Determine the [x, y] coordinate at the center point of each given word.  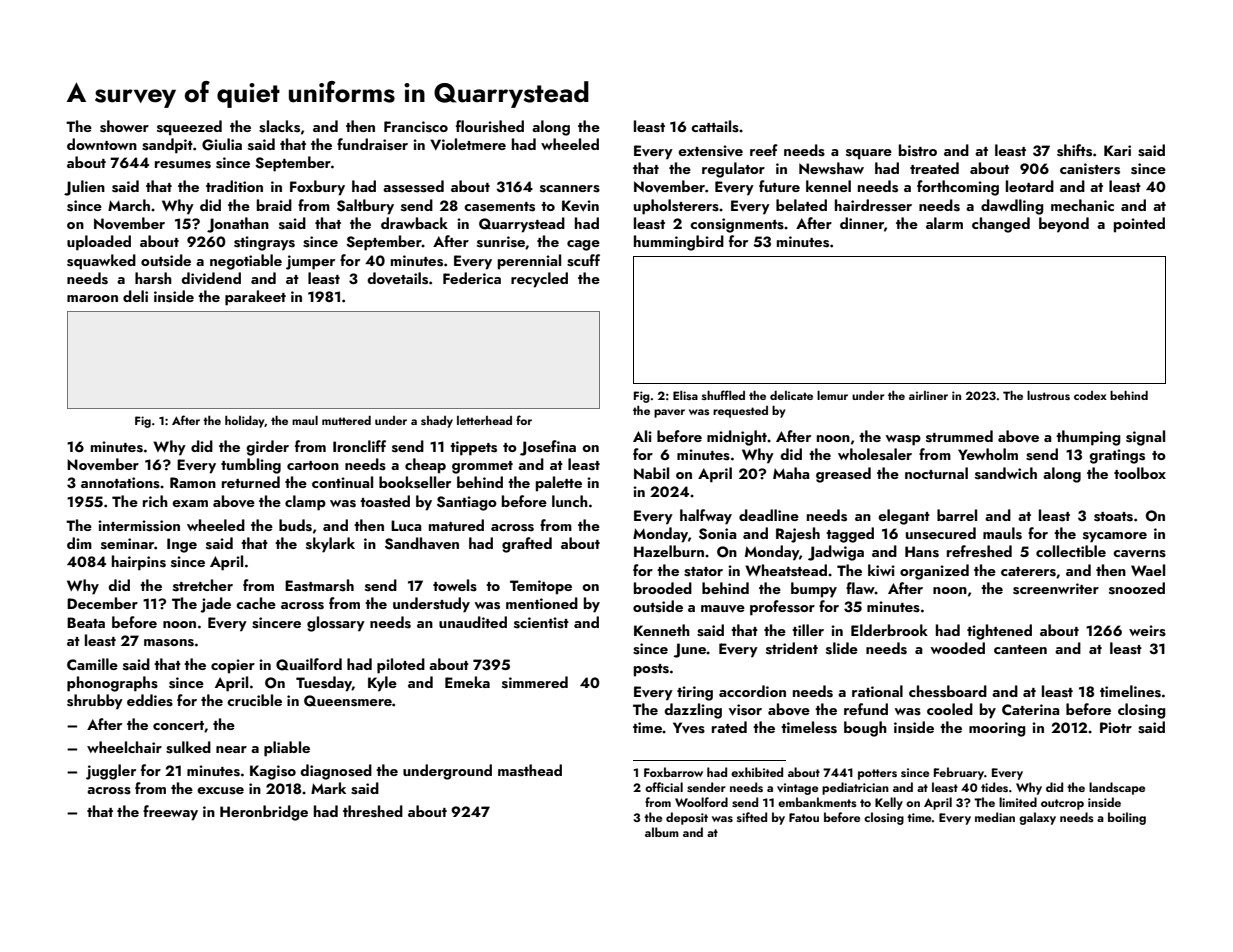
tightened [999, 632]
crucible [254, 700]
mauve [723, 609]
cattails [715, 126]
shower [124, 126]
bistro [918, 150]
